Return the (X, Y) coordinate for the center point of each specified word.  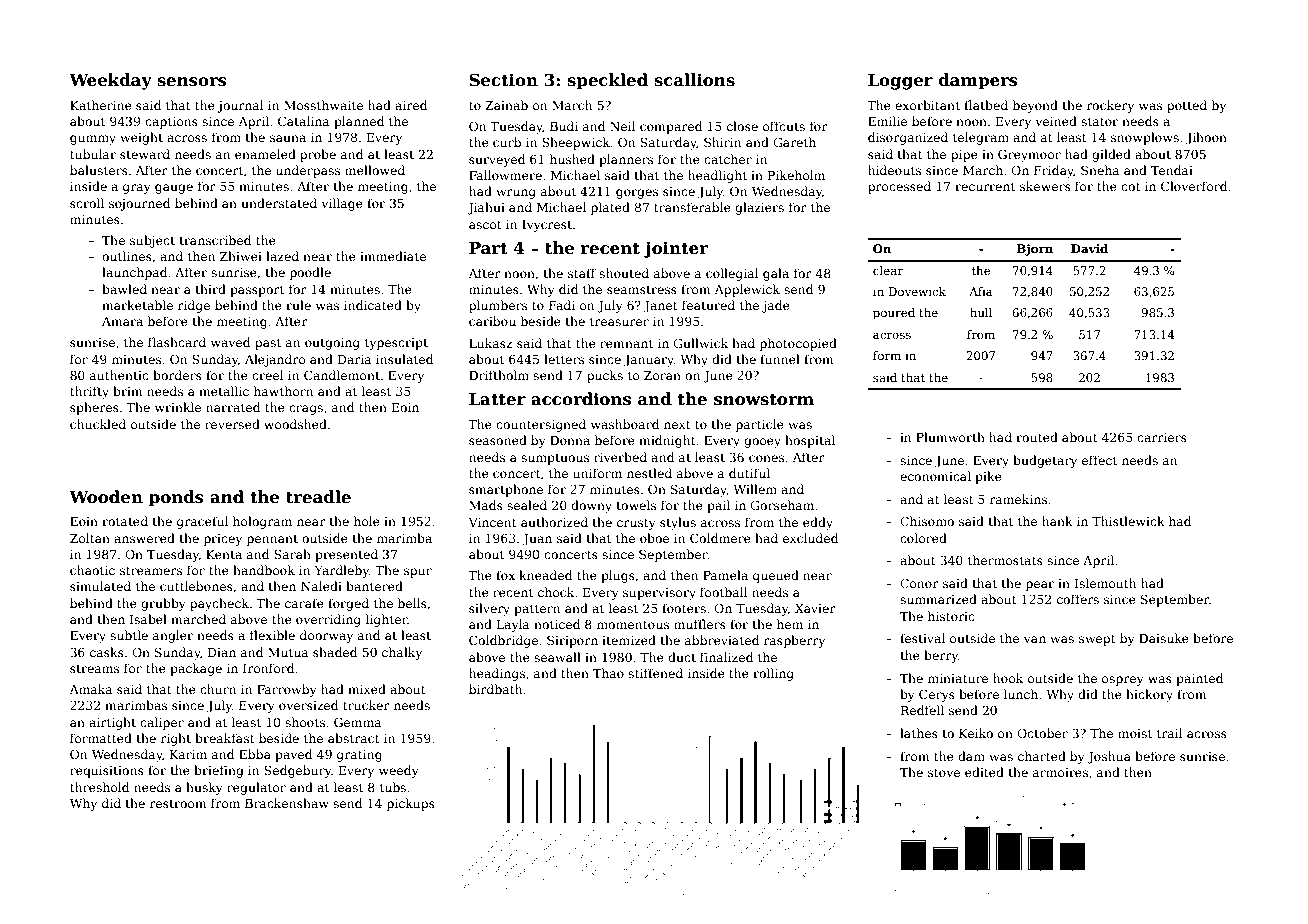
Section (503, 80)
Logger (900, 82)
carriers (1162, 437)
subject (152, 241)
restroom (178, 804)
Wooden (106, 497)
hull (981, 312)
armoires (1060, 772)
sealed (527, 505)
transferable (692, 207)
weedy (399, 771)
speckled (607, 81)
